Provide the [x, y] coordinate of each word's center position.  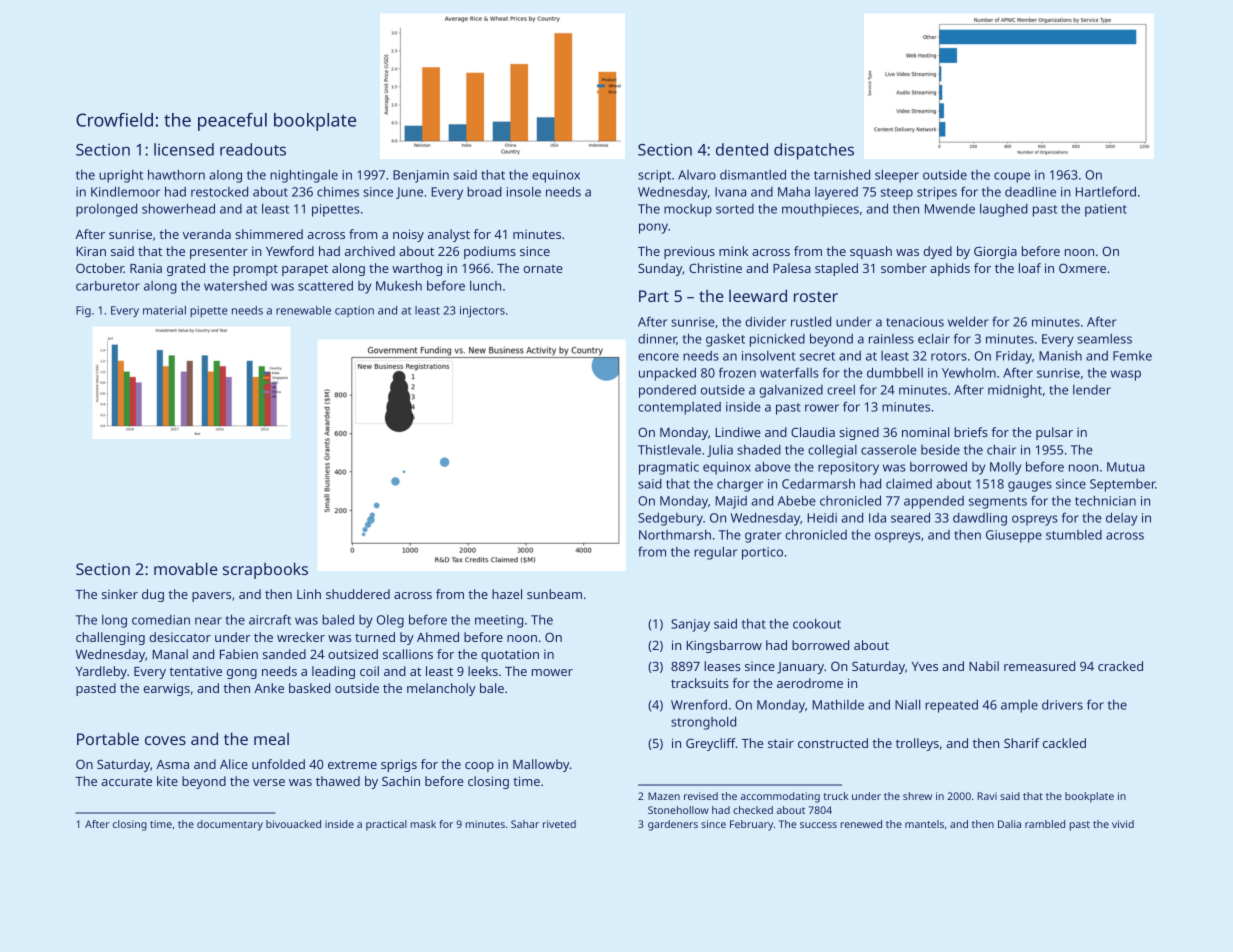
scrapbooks [265, 570]
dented [742, 149]
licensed [184, 149]
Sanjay [690, 625]
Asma [172, 764]
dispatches [814, 151]
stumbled [1074, 535]
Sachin [401, 781]
